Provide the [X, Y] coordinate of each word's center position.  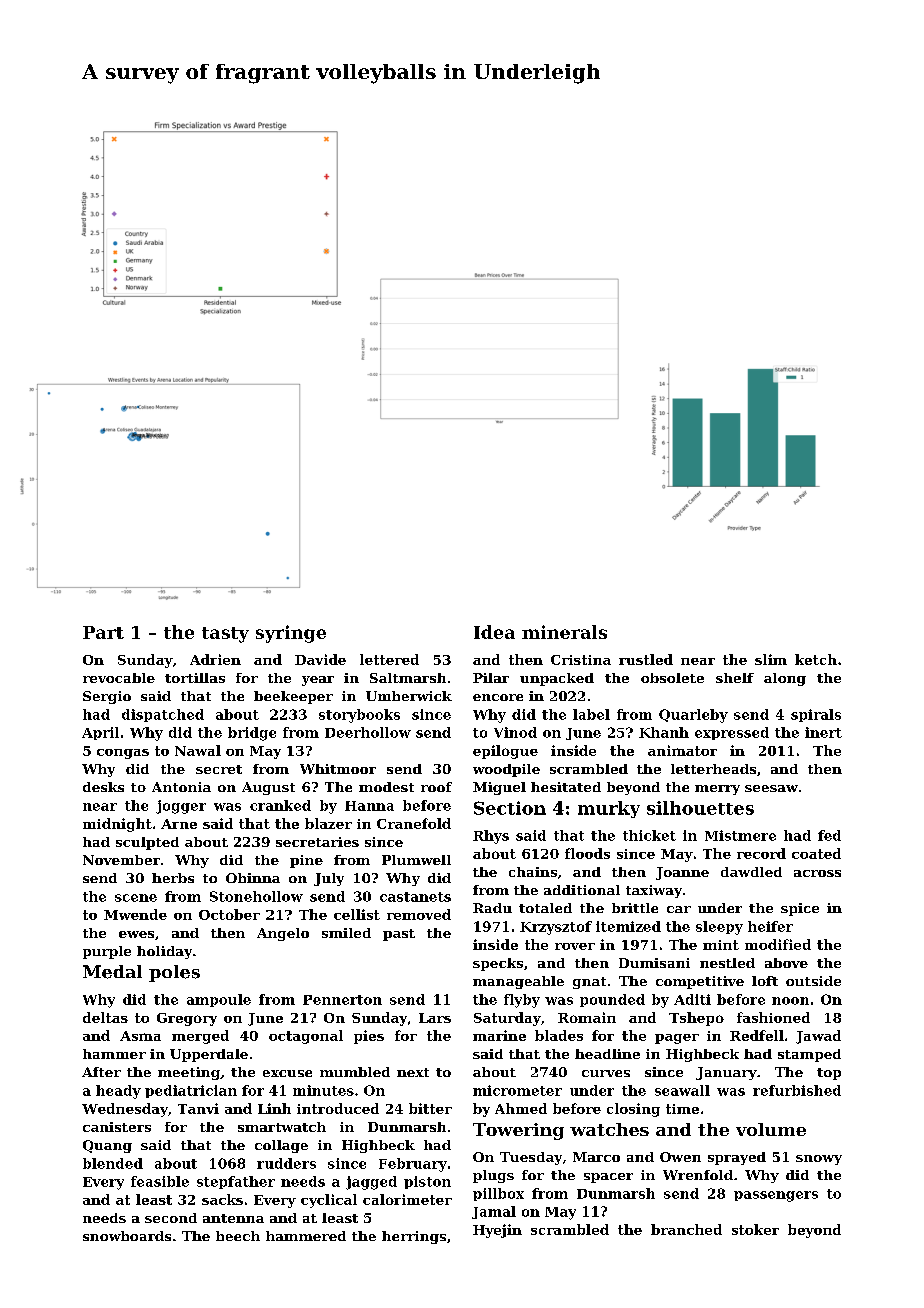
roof [436, 787]
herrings [414, 1237]
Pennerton [342, 1000]
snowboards [127, 1236]
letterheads [713, 769]
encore [498, 697]
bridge [252, 734]
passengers [776, 1196]
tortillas [195, 678]
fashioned [773, 1017]
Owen [680, 1157]
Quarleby [693, 716]
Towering [518, 1131]
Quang [107, 1146]
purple [107, 952]
